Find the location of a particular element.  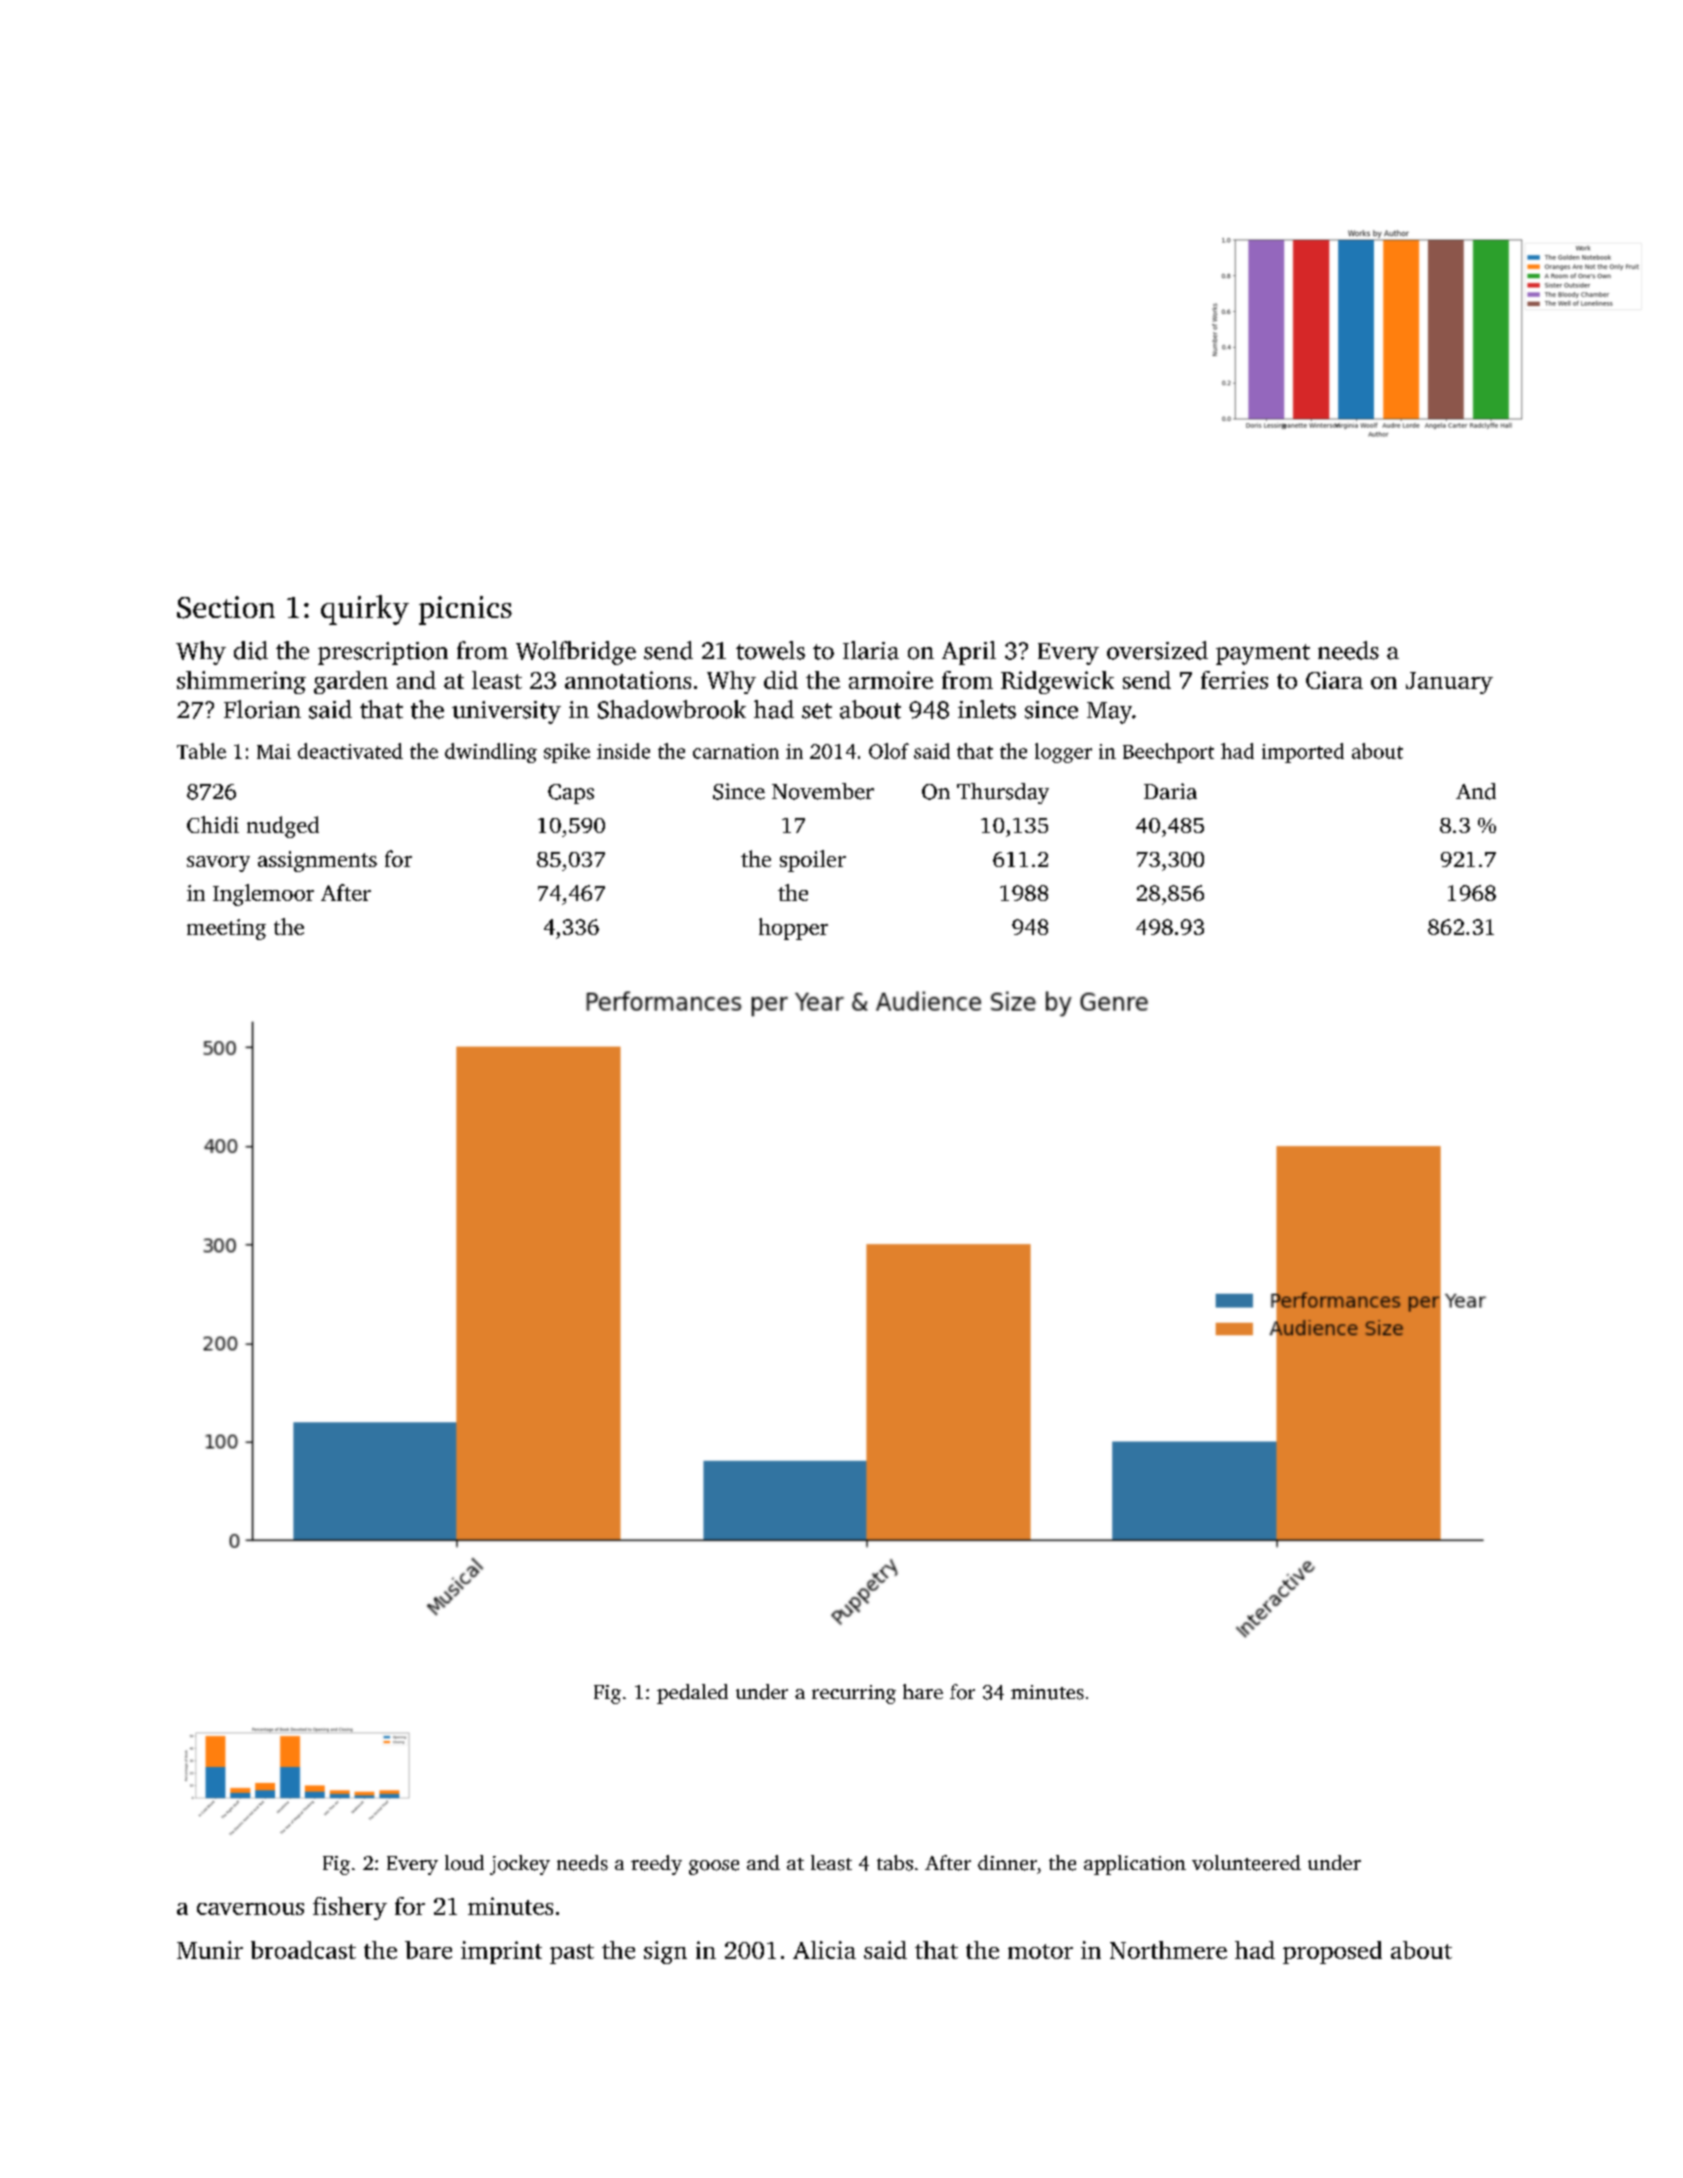

Inglemoor is located at coordinates (263, 895).
